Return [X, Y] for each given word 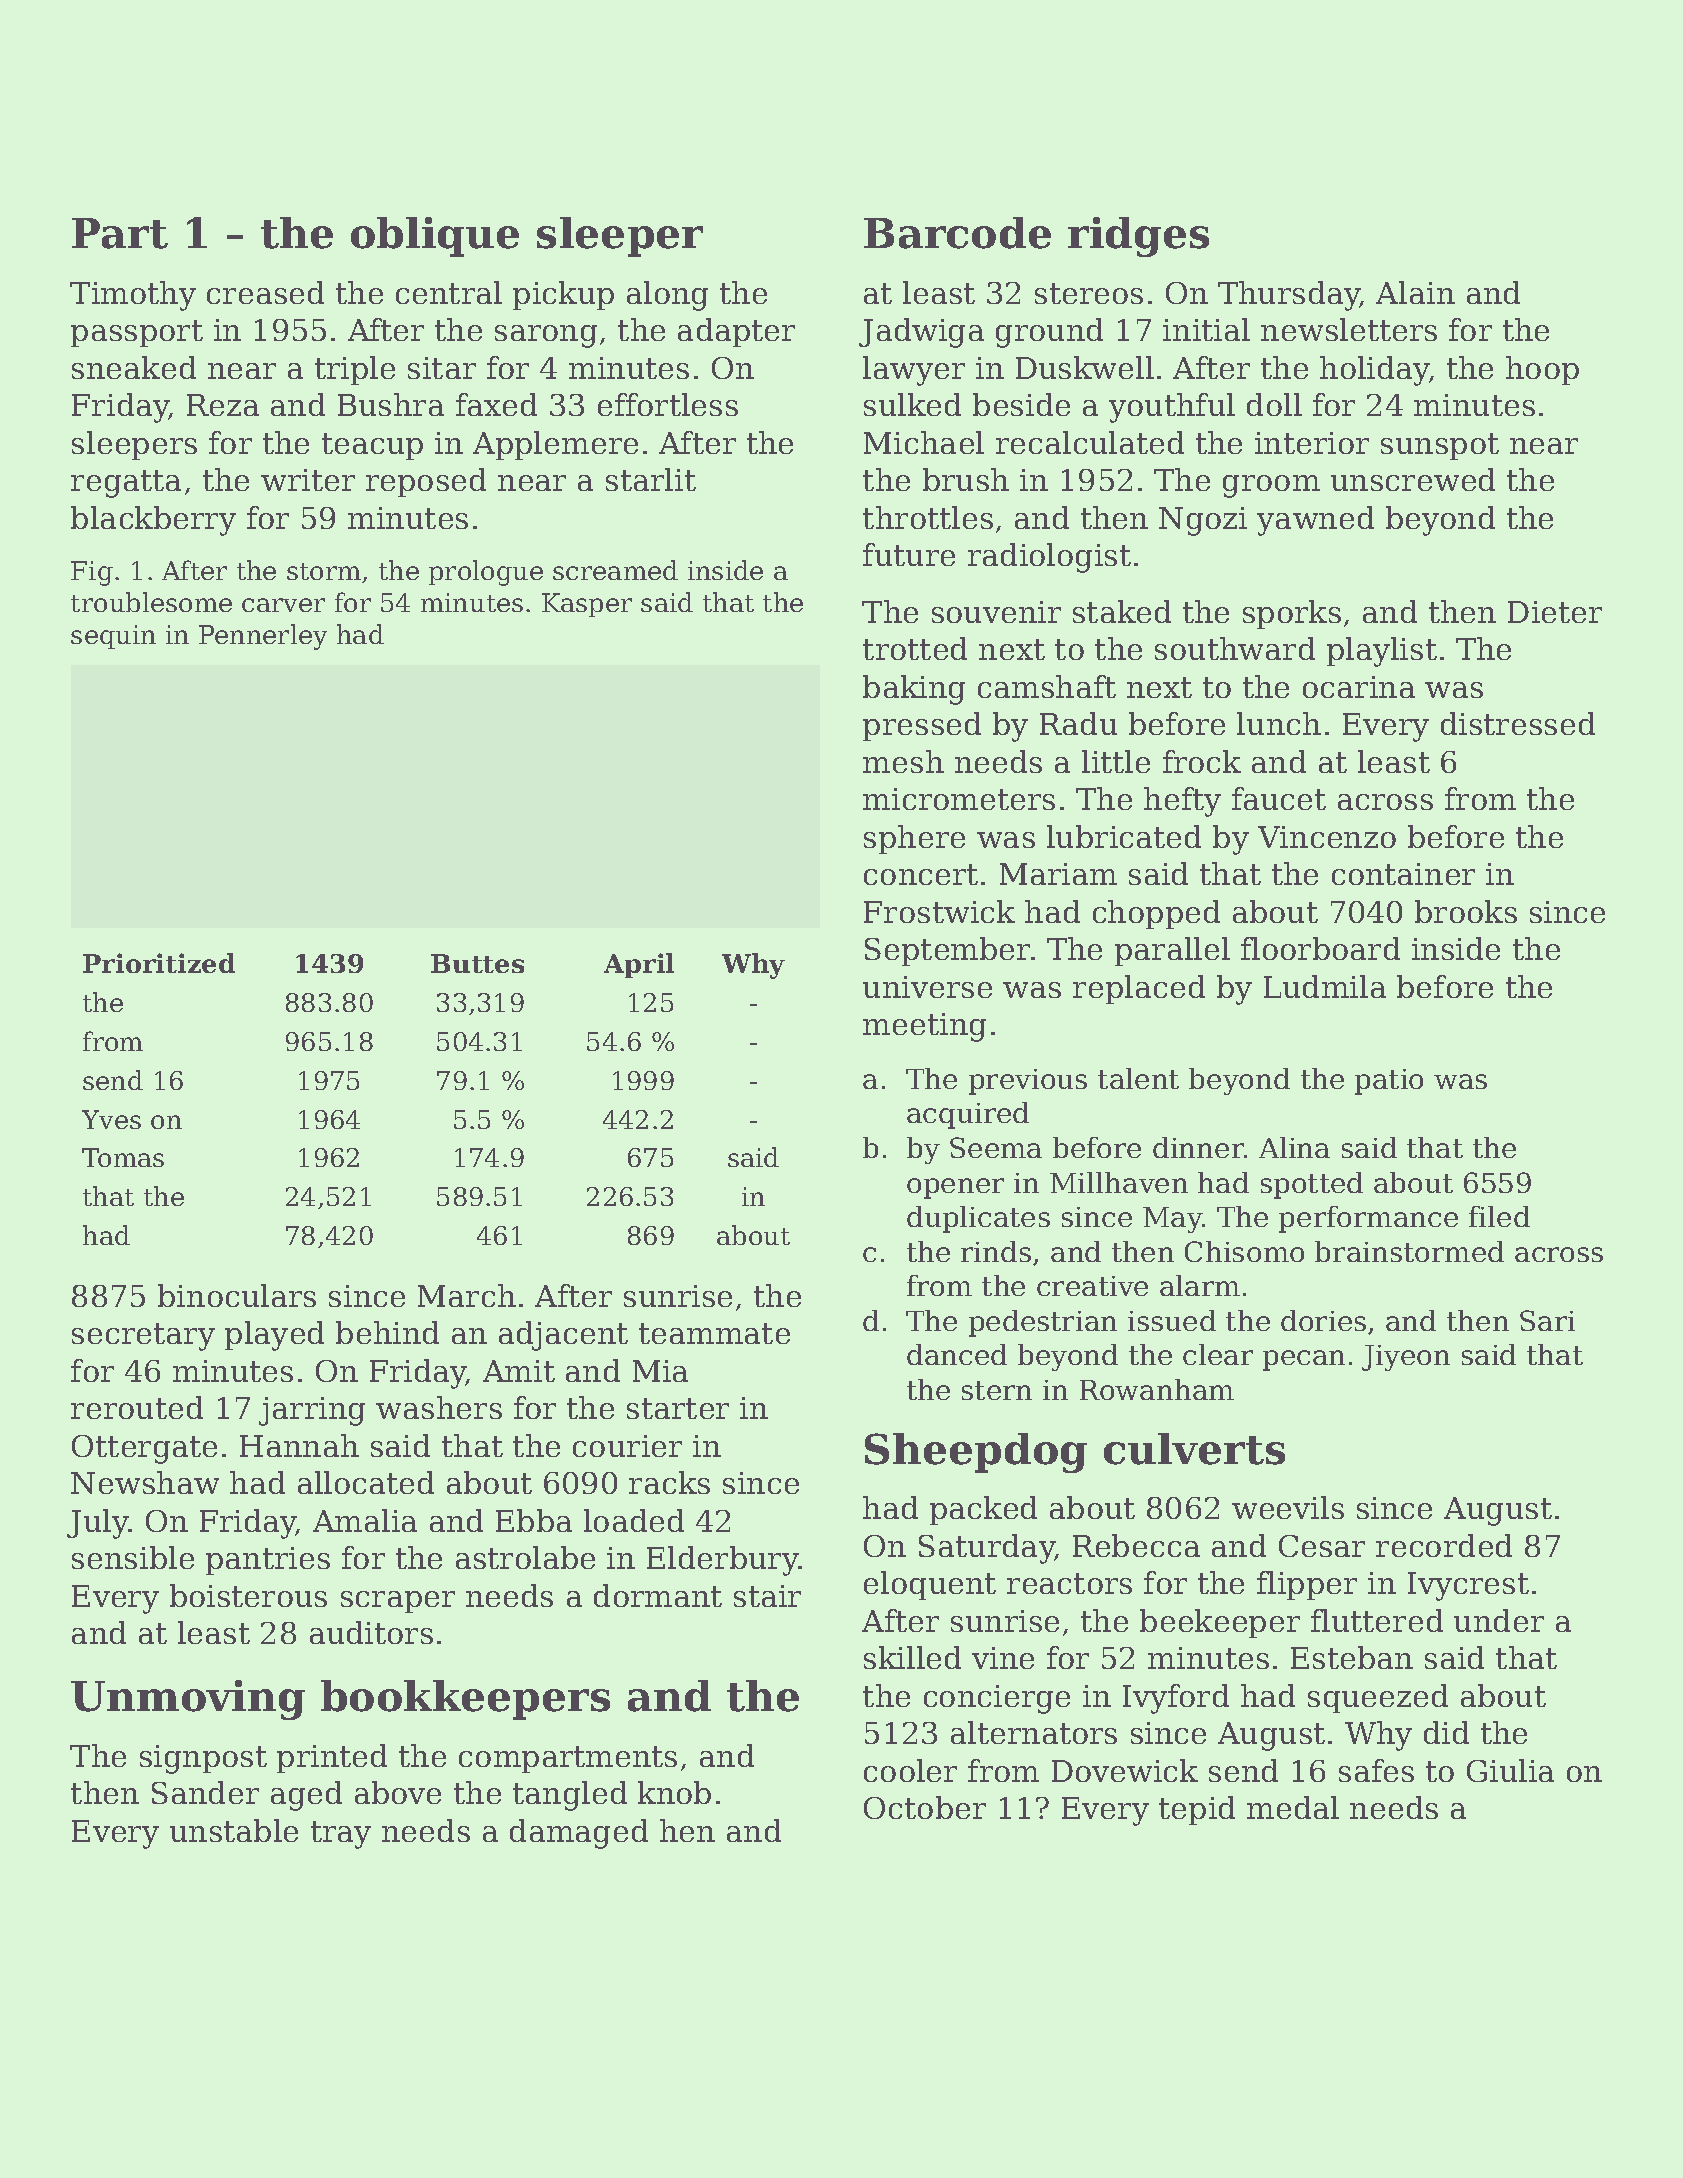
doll [1274, 404]
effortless [668, 404]
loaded [634, 1520]
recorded [1444, 1545]
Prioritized [159, 963]
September [947, 951]
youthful [1172, 408]
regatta [126, 484]
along [667, 296]
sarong [546, 336]
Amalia [365, 1520]
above [398, 1792]
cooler [910, 1770]
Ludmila [1325, 986]
